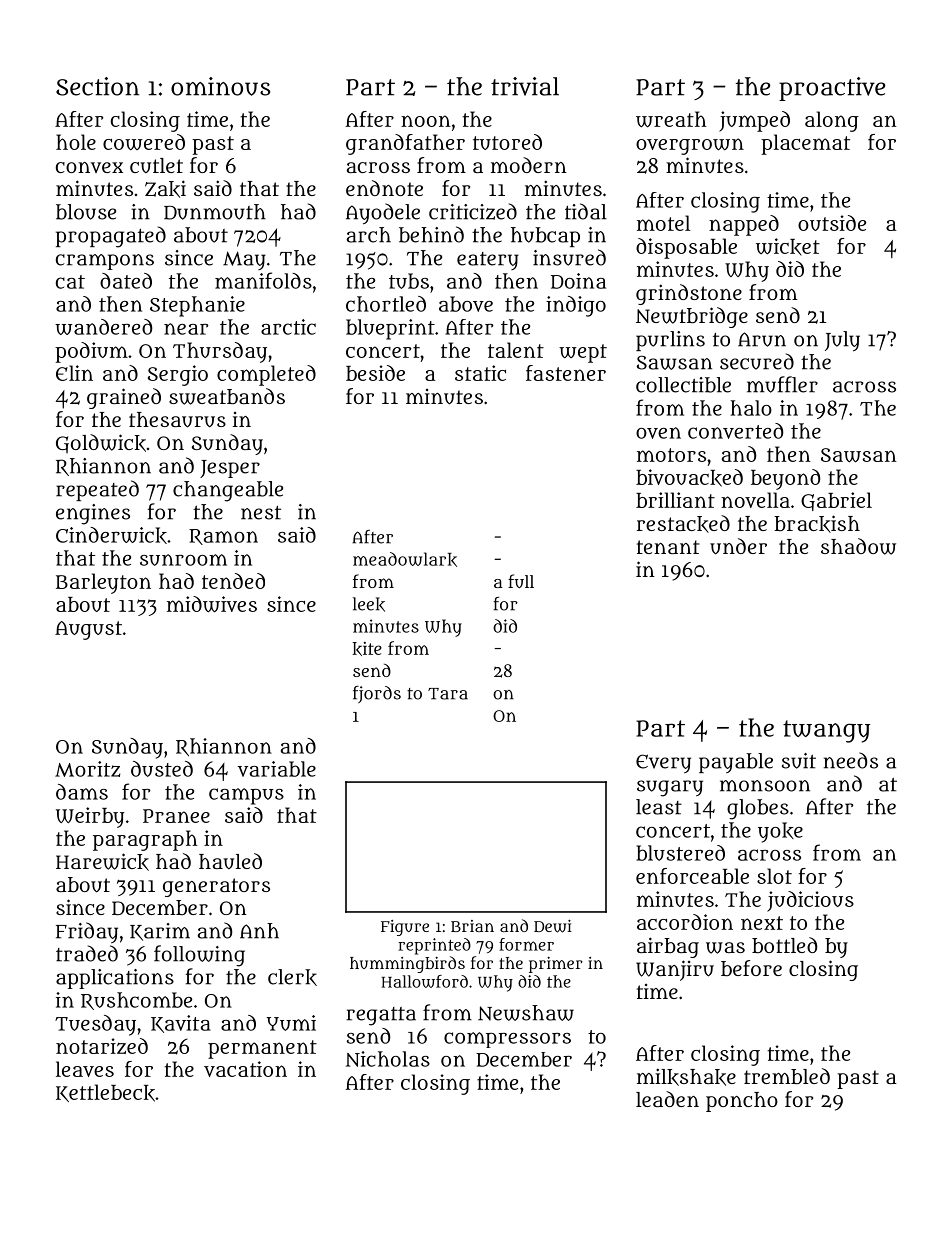 The width and height of the screenshot is (952, 1233). Describe the element at coordinates (683, 524) in the screenshot. I see `restacked` at that location.
